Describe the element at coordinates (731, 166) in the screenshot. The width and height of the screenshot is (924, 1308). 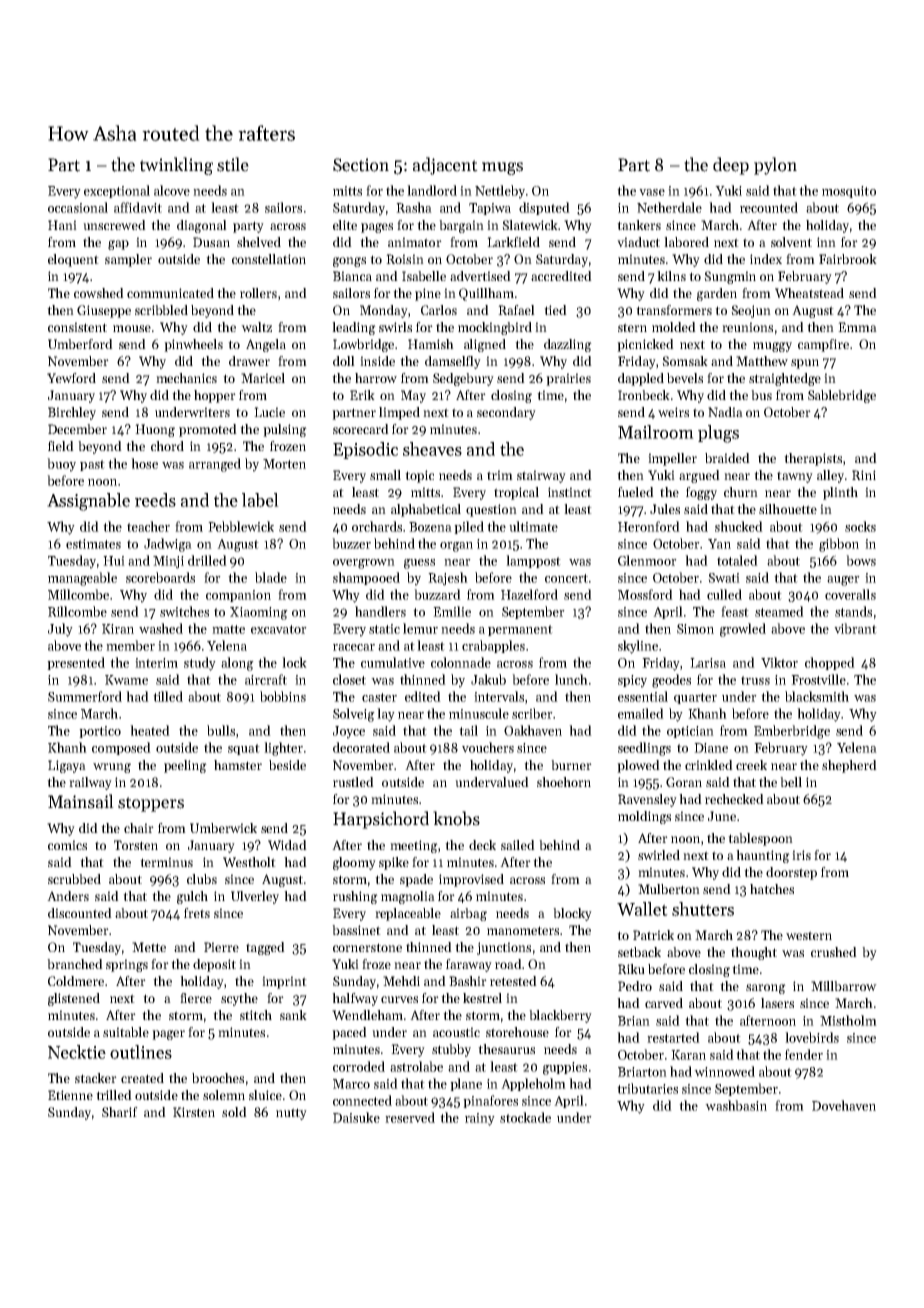
I see `deep` at that location.
